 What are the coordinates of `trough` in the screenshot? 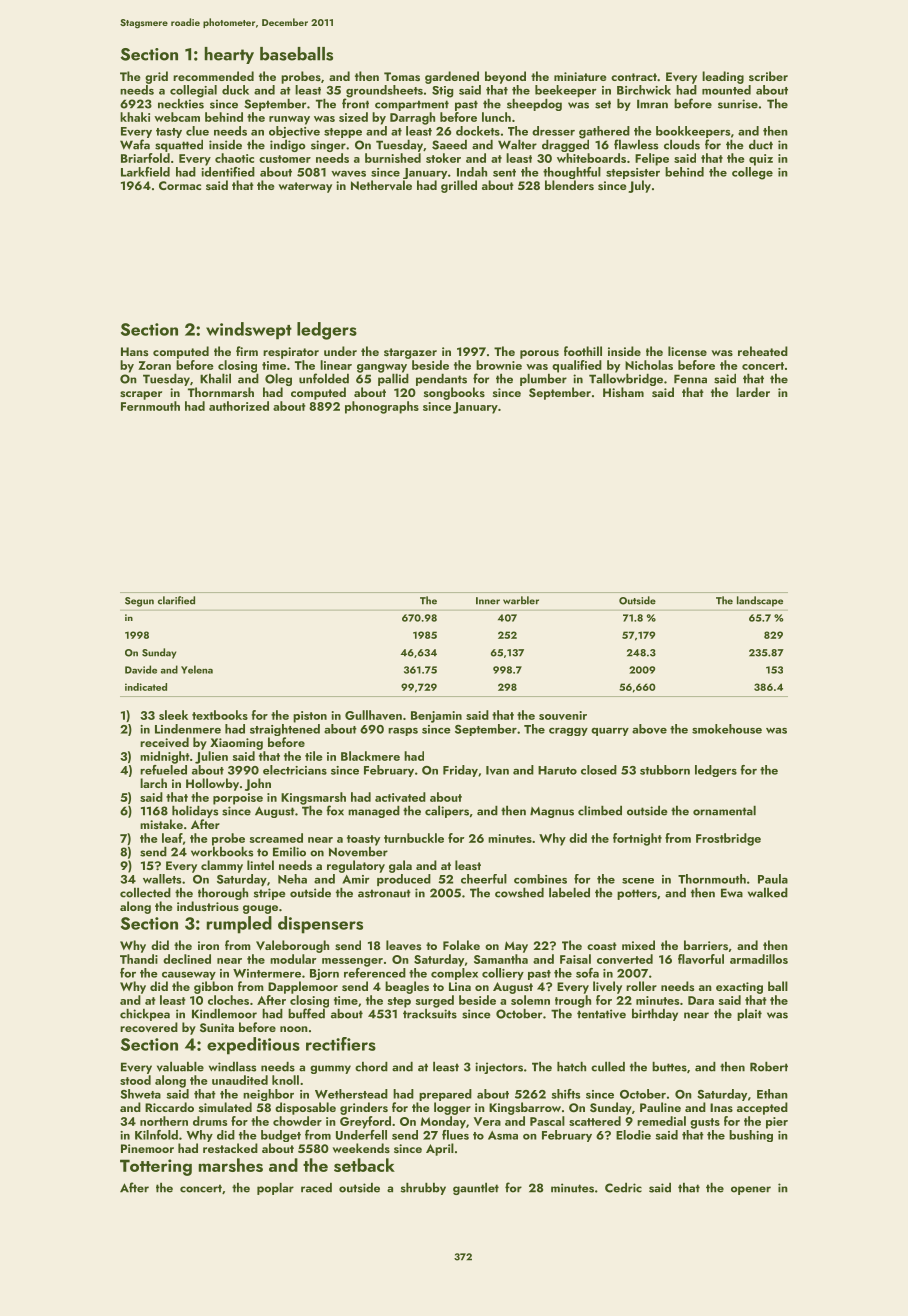 It's located at (573, 1001).
